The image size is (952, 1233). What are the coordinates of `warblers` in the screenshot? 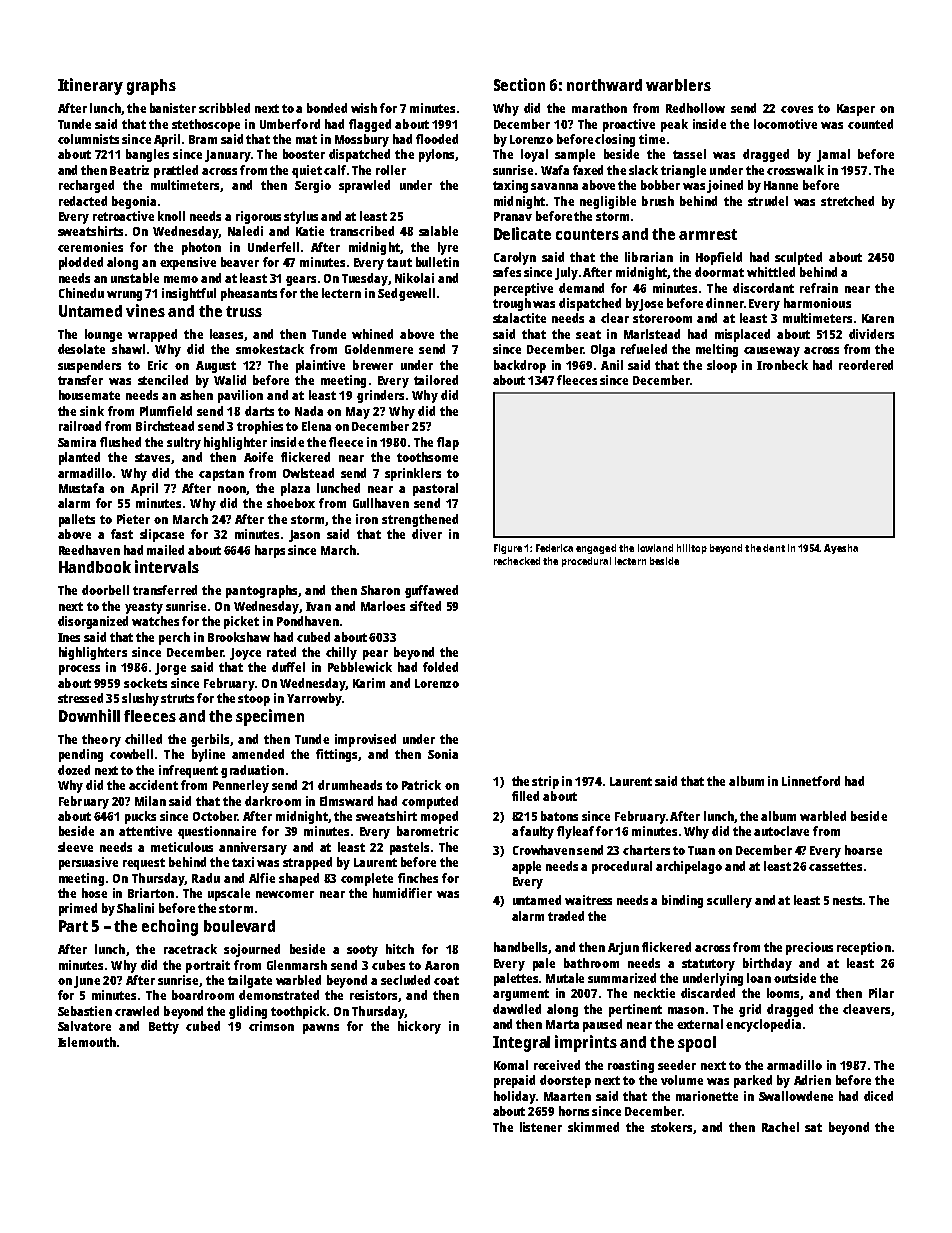 It's located at (678, 85).
